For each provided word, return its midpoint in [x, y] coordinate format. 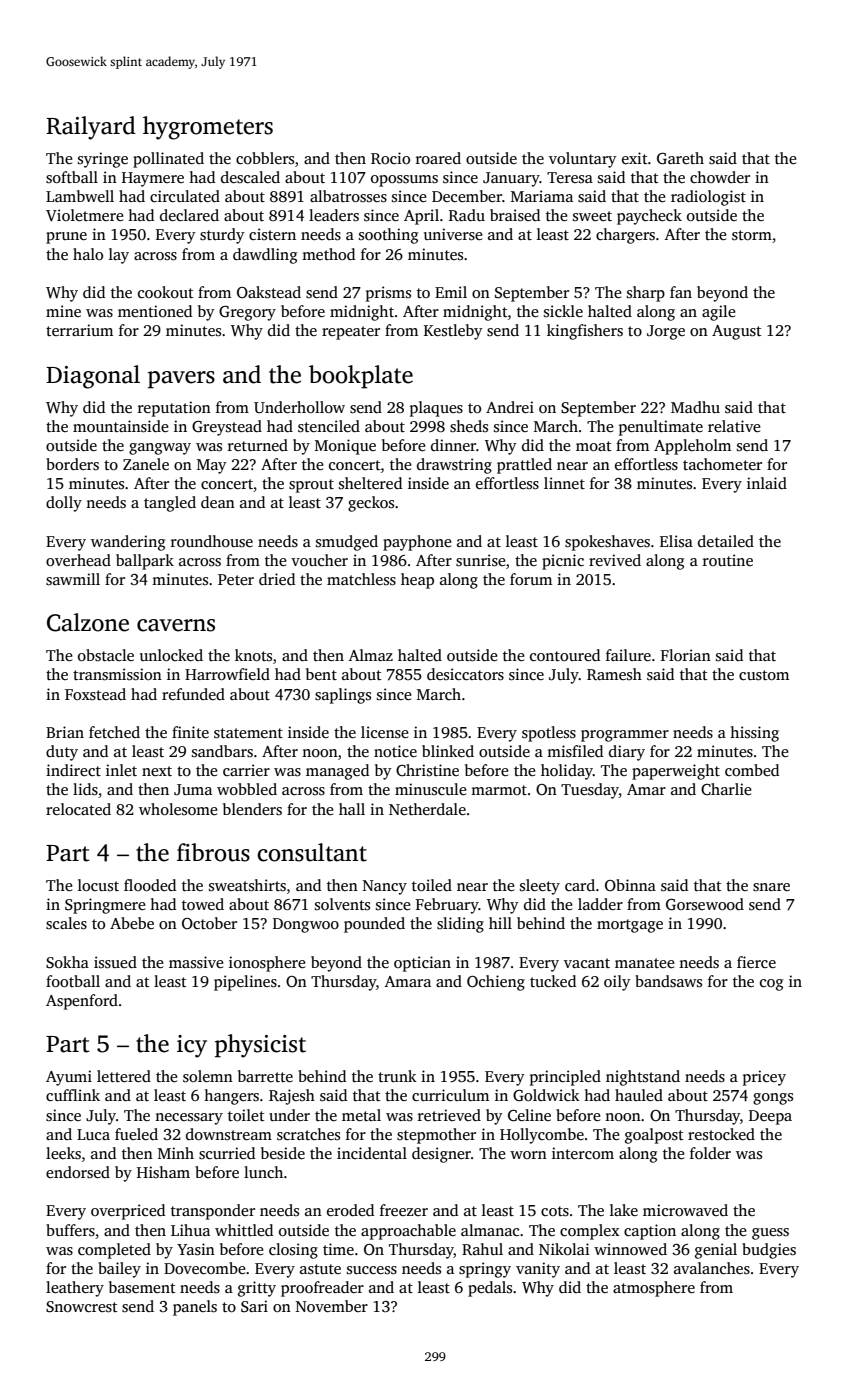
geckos [371, 504]
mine [63, 311]
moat [594, 446]
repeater [351, 333]
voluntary [583, 160]
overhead [78, 560]
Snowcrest [82, 1307]
